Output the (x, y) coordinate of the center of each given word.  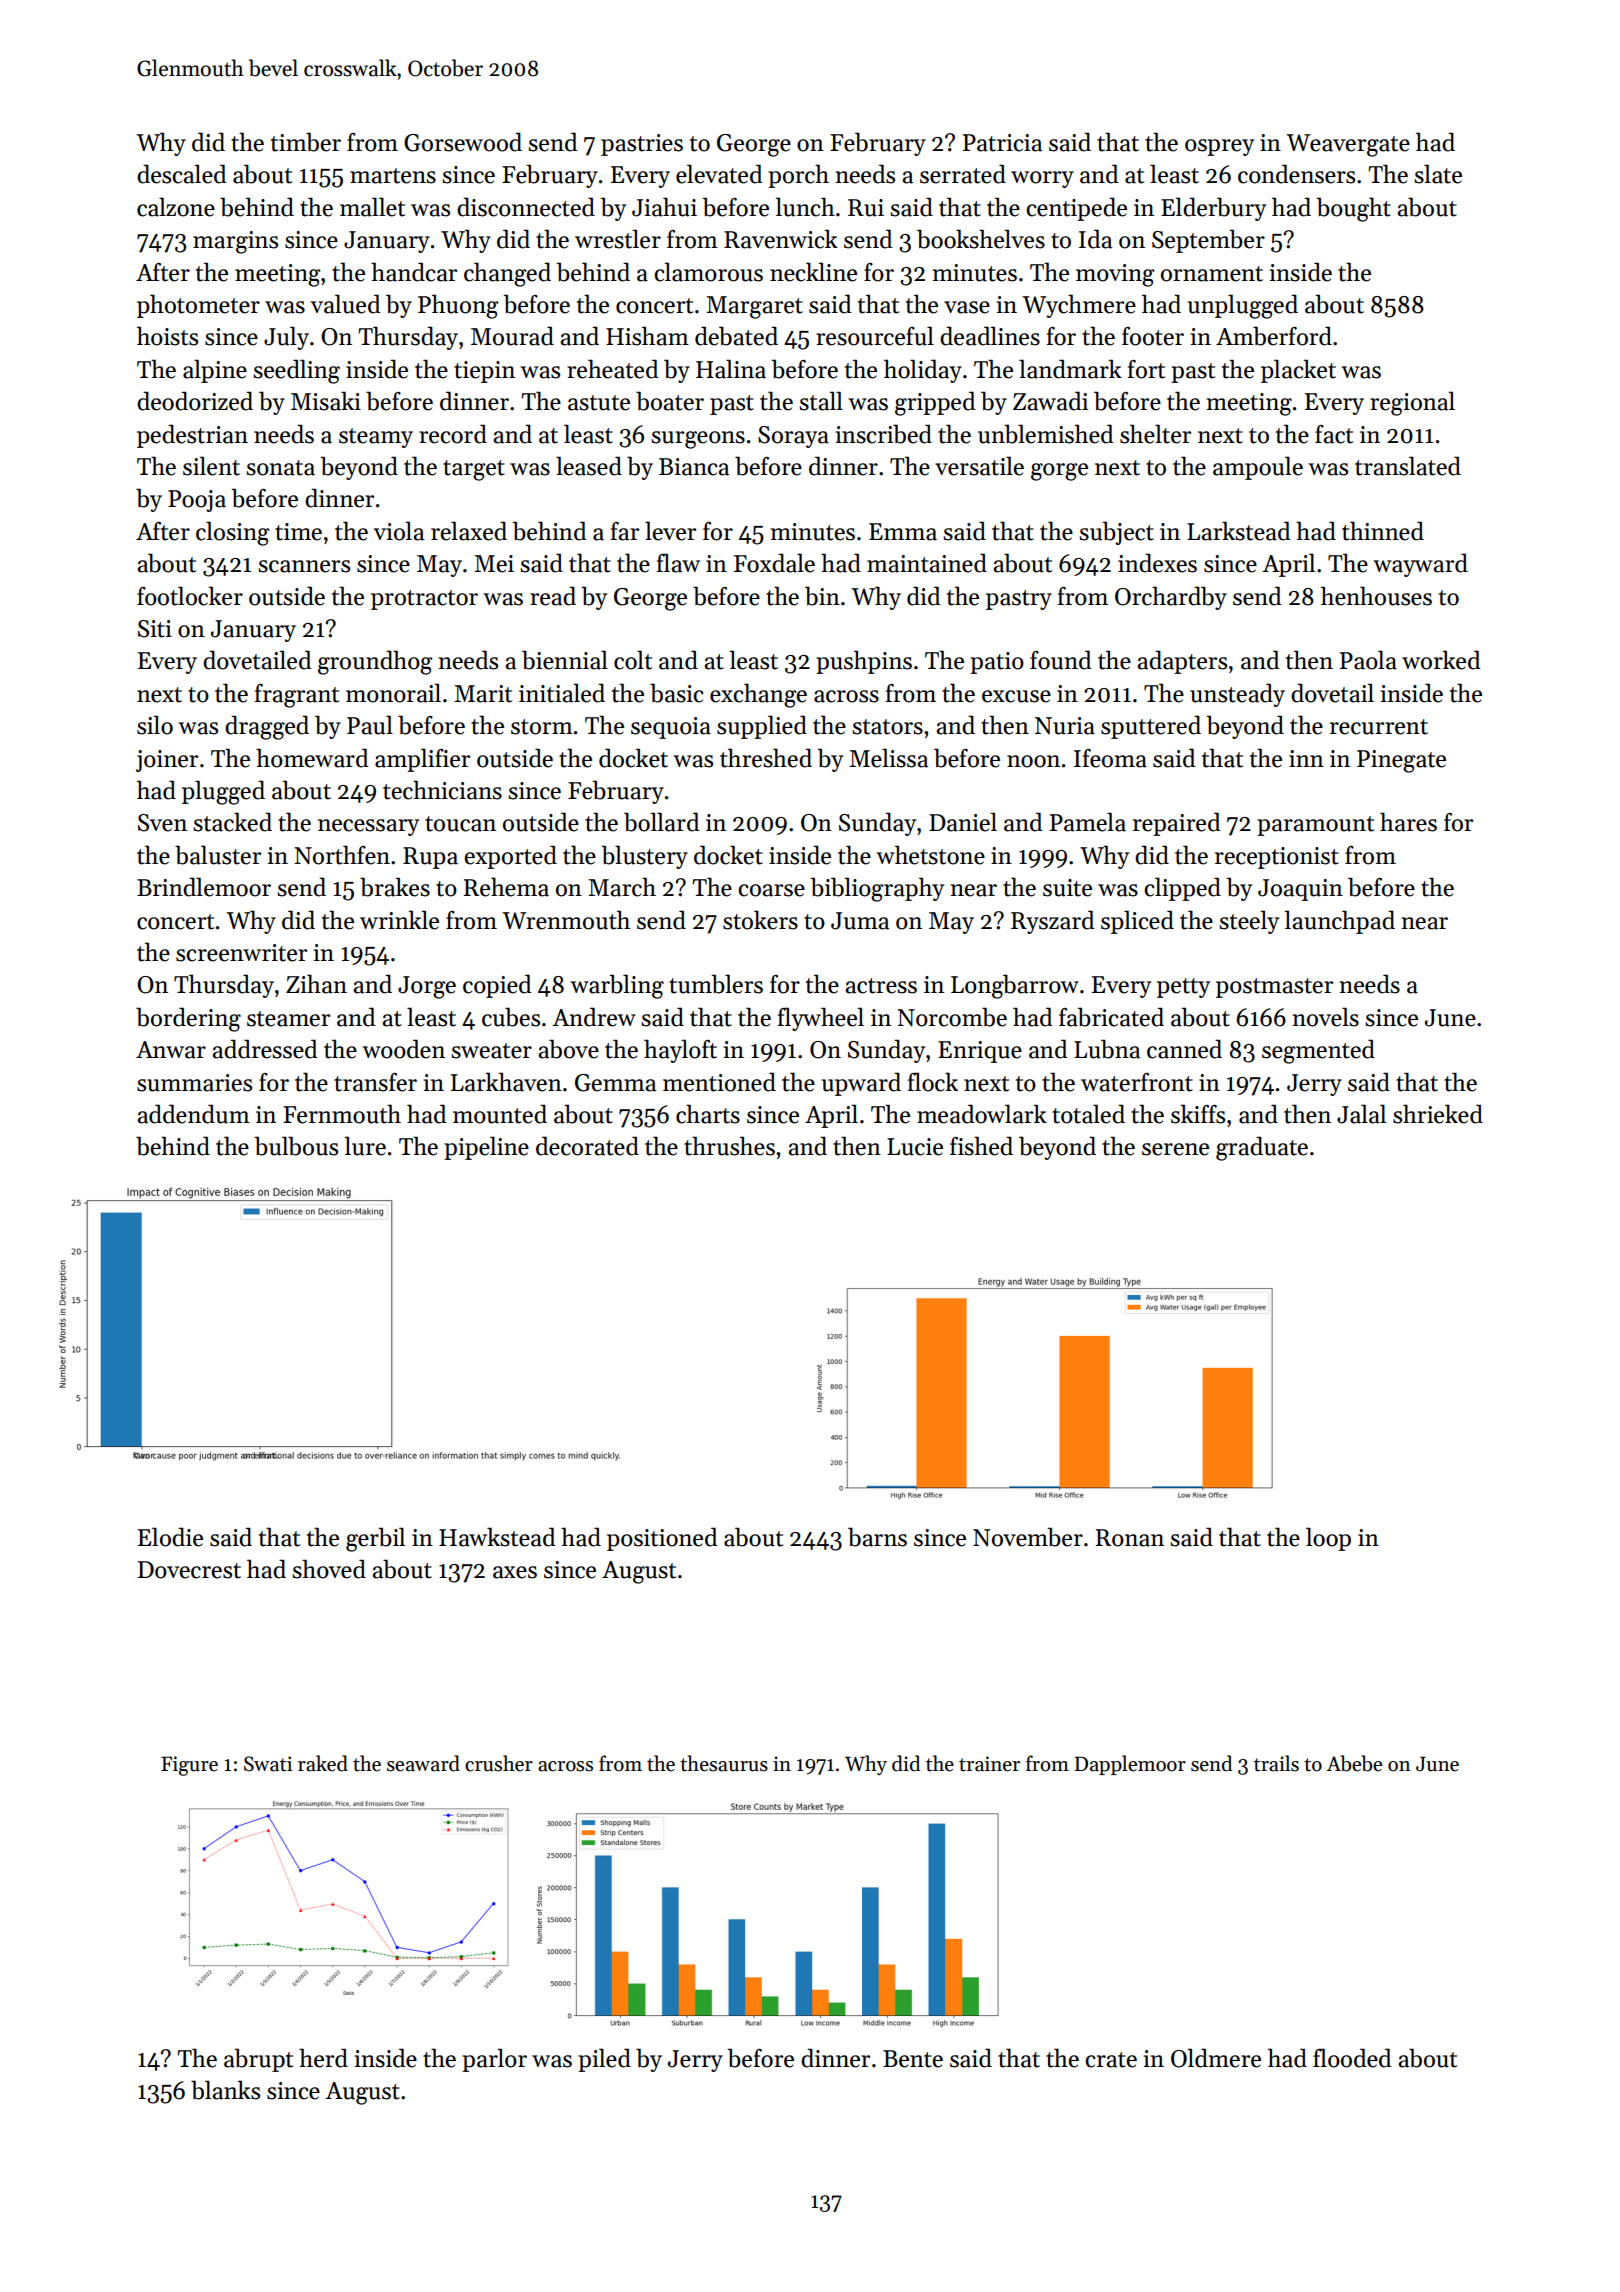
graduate (1262, 1148)
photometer (198, 306)
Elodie (170, 1537)
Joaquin (1300, 890)
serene (1175, 1149)
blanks (225, 2090)
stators (887, 727)
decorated (587, 1146)
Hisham (647, 336)
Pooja (197, 501)
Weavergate (1348, 145)
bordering (188, 1019)
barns (877, 1537)
